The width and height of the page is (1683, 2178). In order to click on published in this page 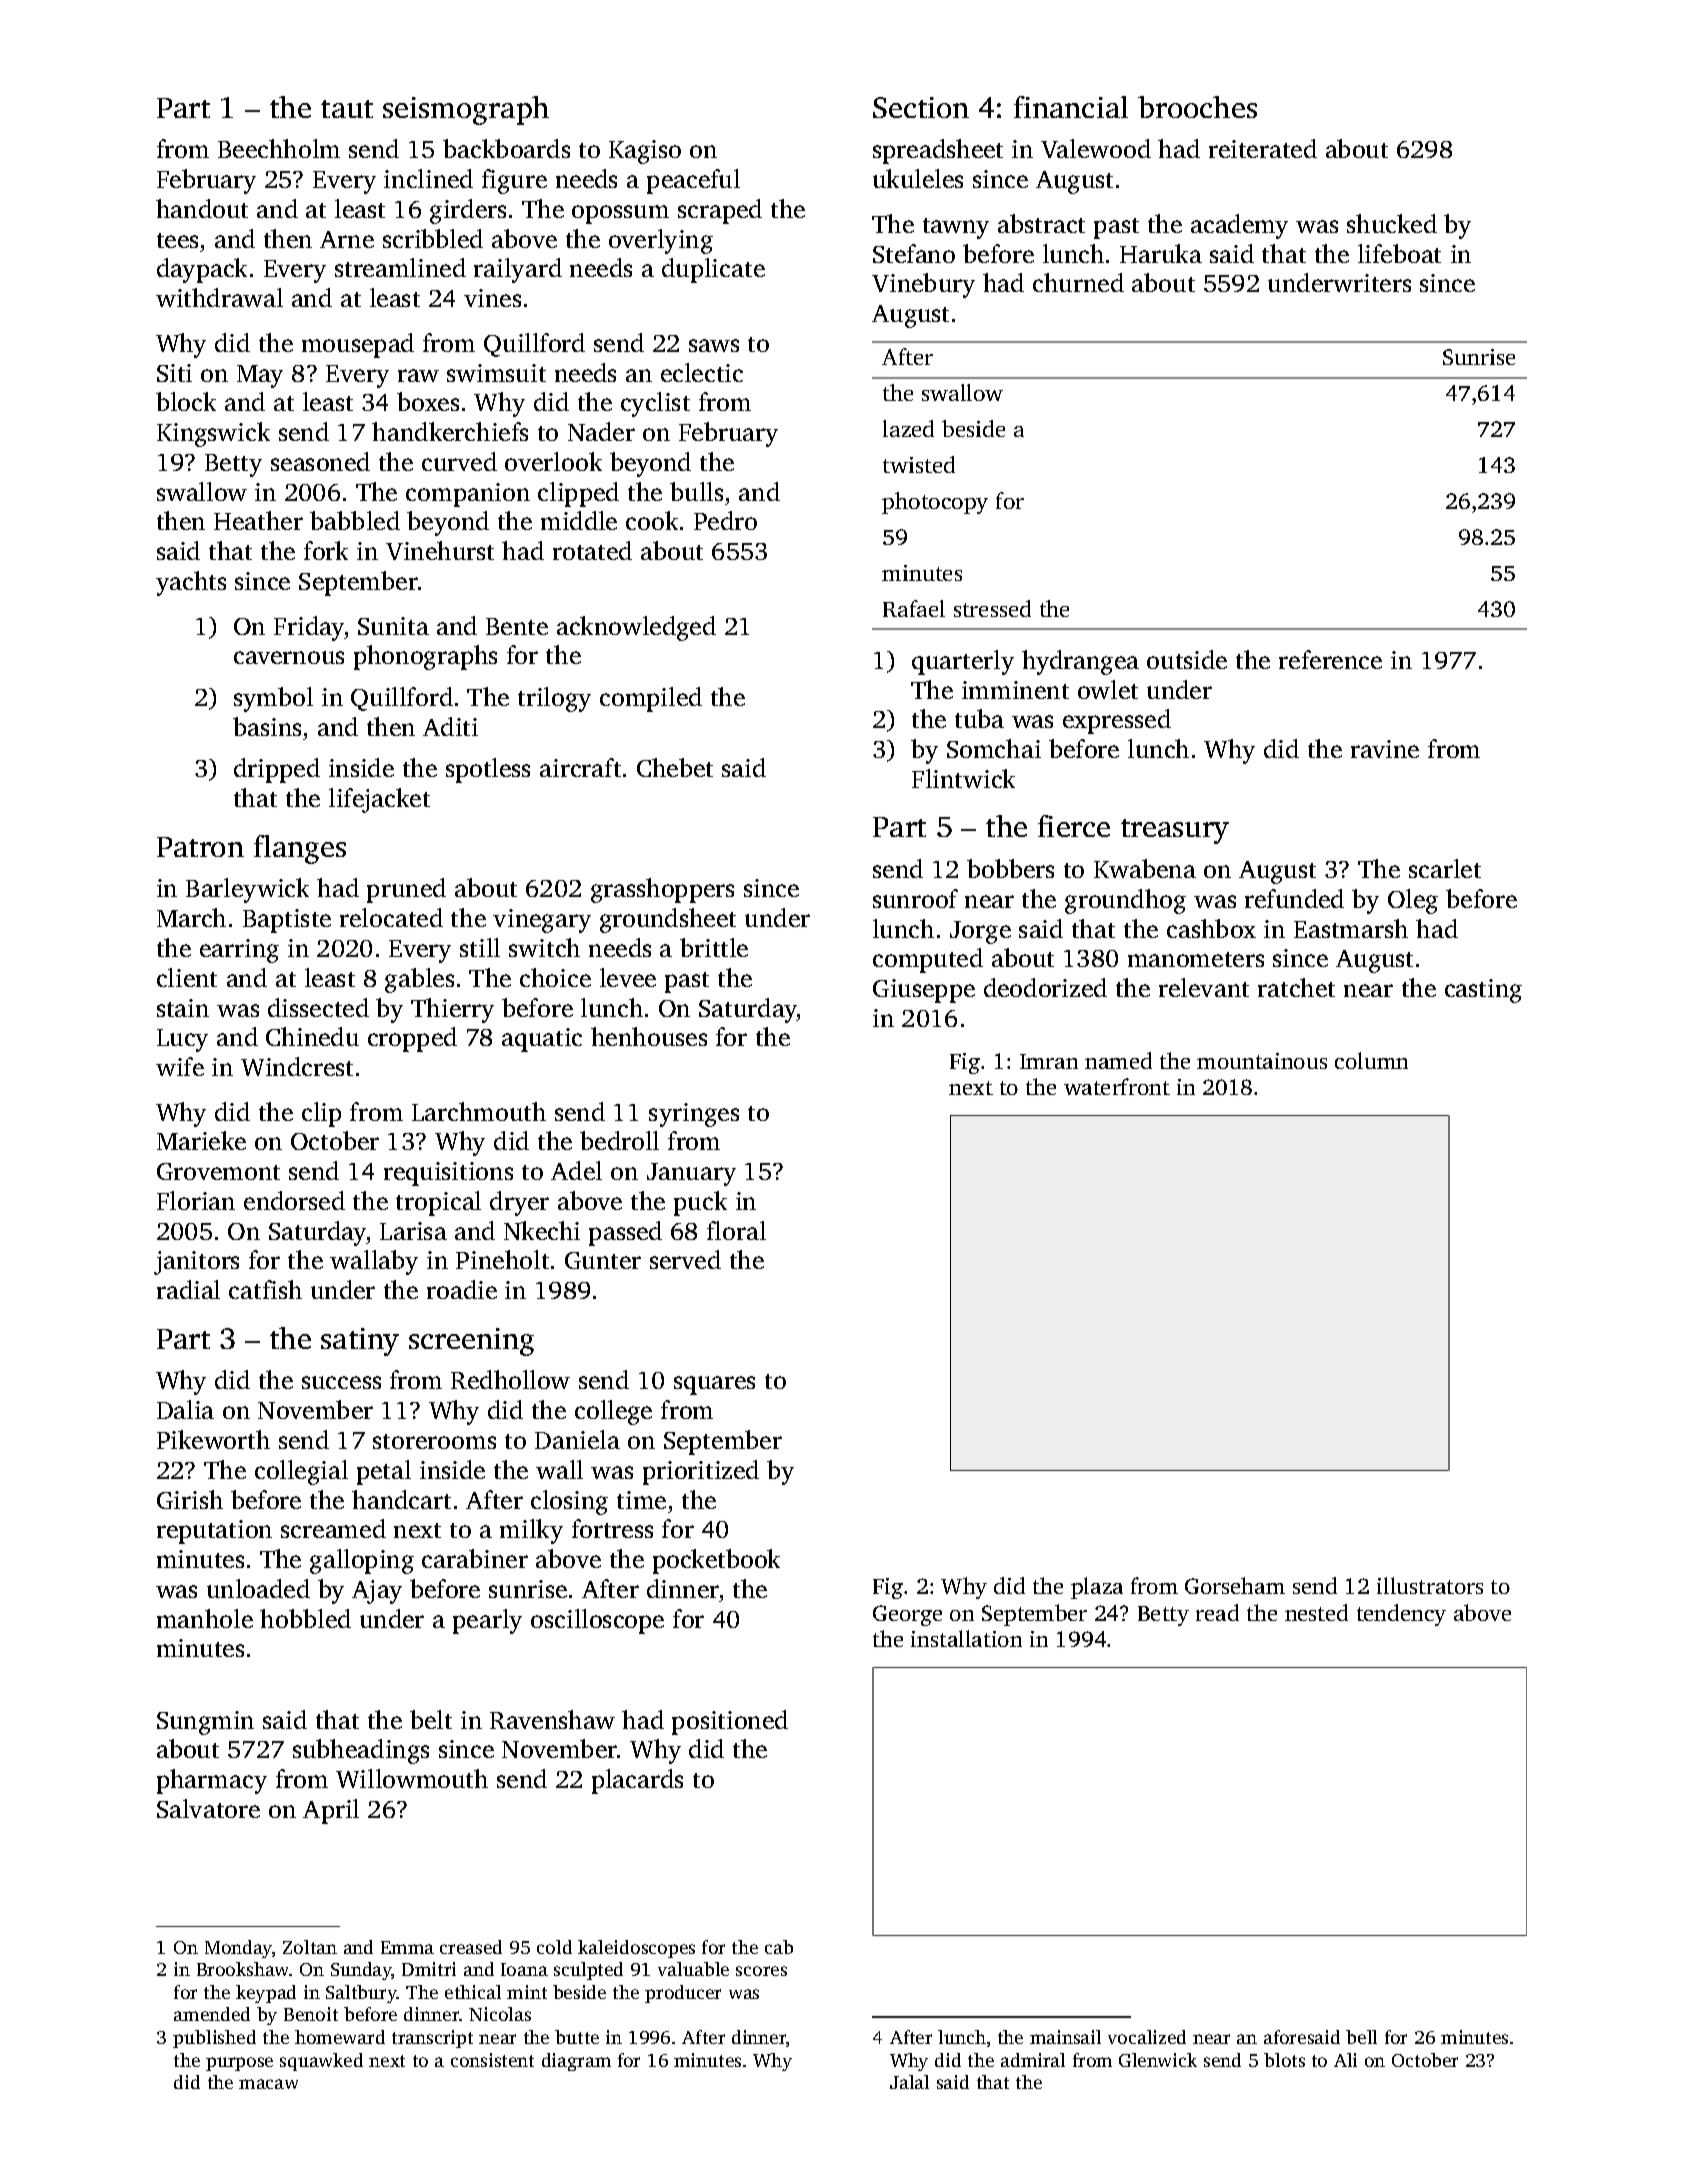, I will do `click(214, 2039)`.
